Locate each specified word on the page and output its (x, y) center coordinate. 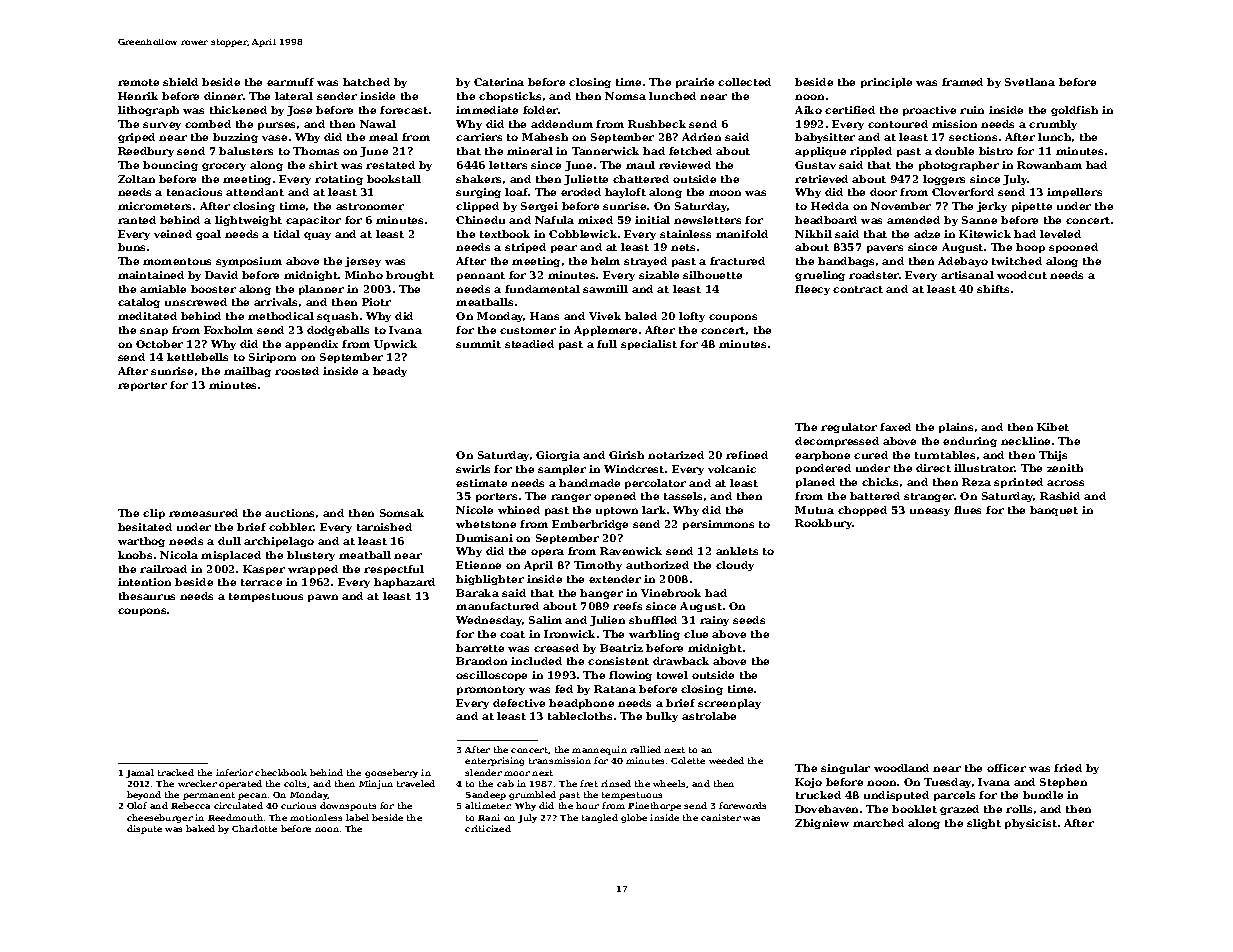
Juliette (586, 180)
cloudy (735, 566)
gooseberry (391, 773)
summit (478, 344)
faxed (895, 427)
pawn (323, 598)
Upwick (395, 345)
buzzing (235, 138)
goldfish (1074, 111)
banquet (1054, 511)
